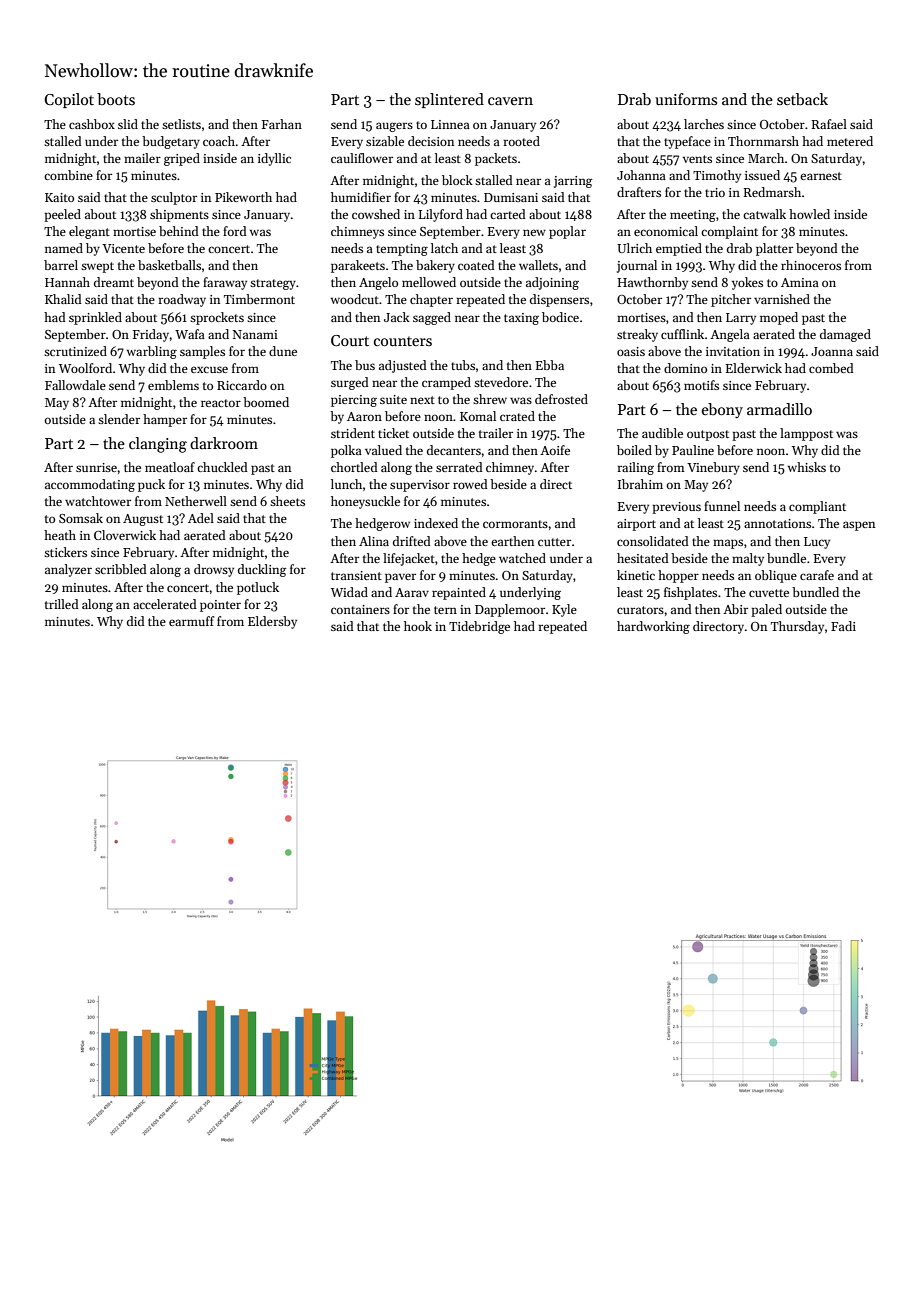  I want to click on larches, so click(704, 124).
